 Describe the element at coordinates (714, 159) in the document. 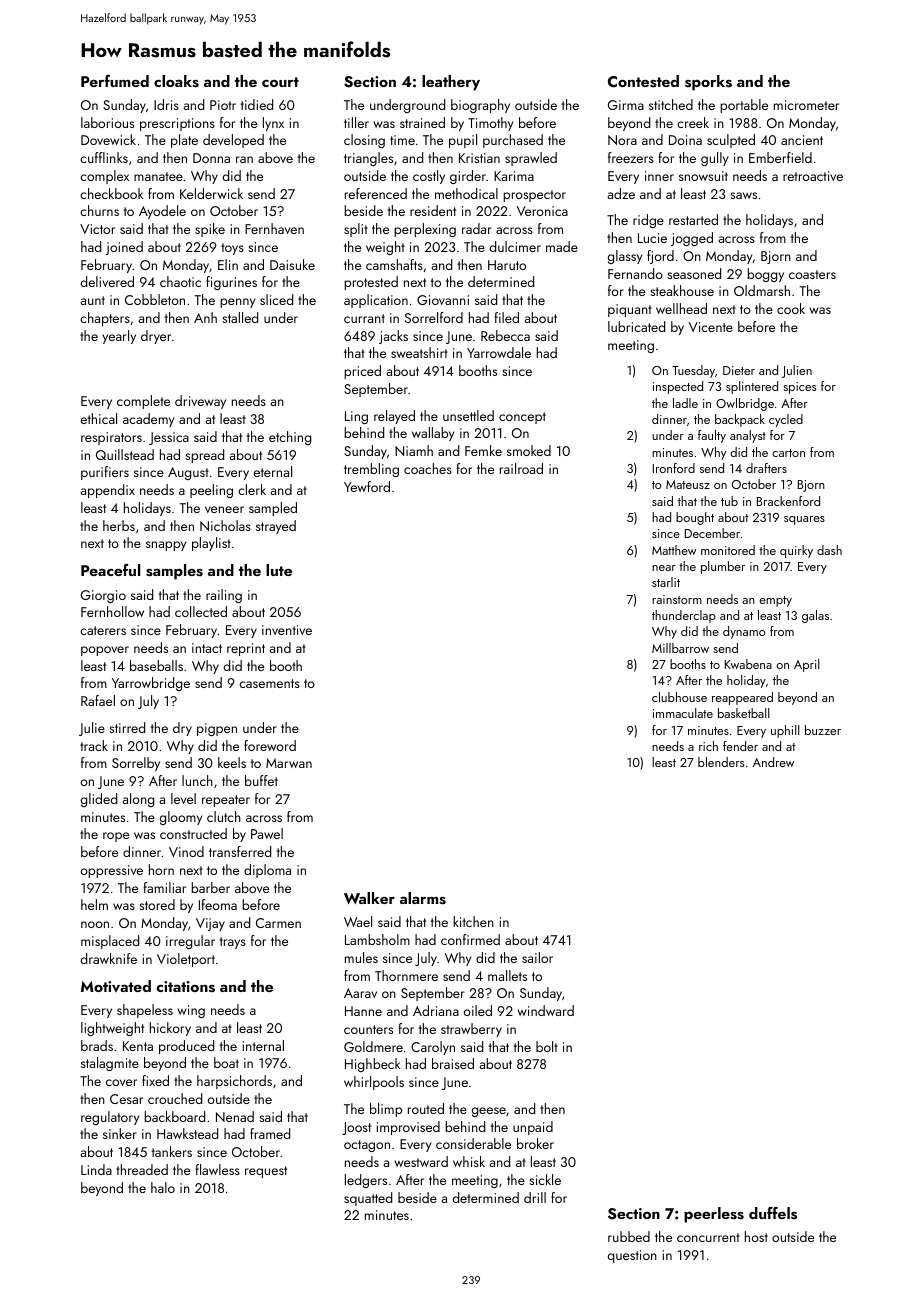

I see `gully` at that location.
